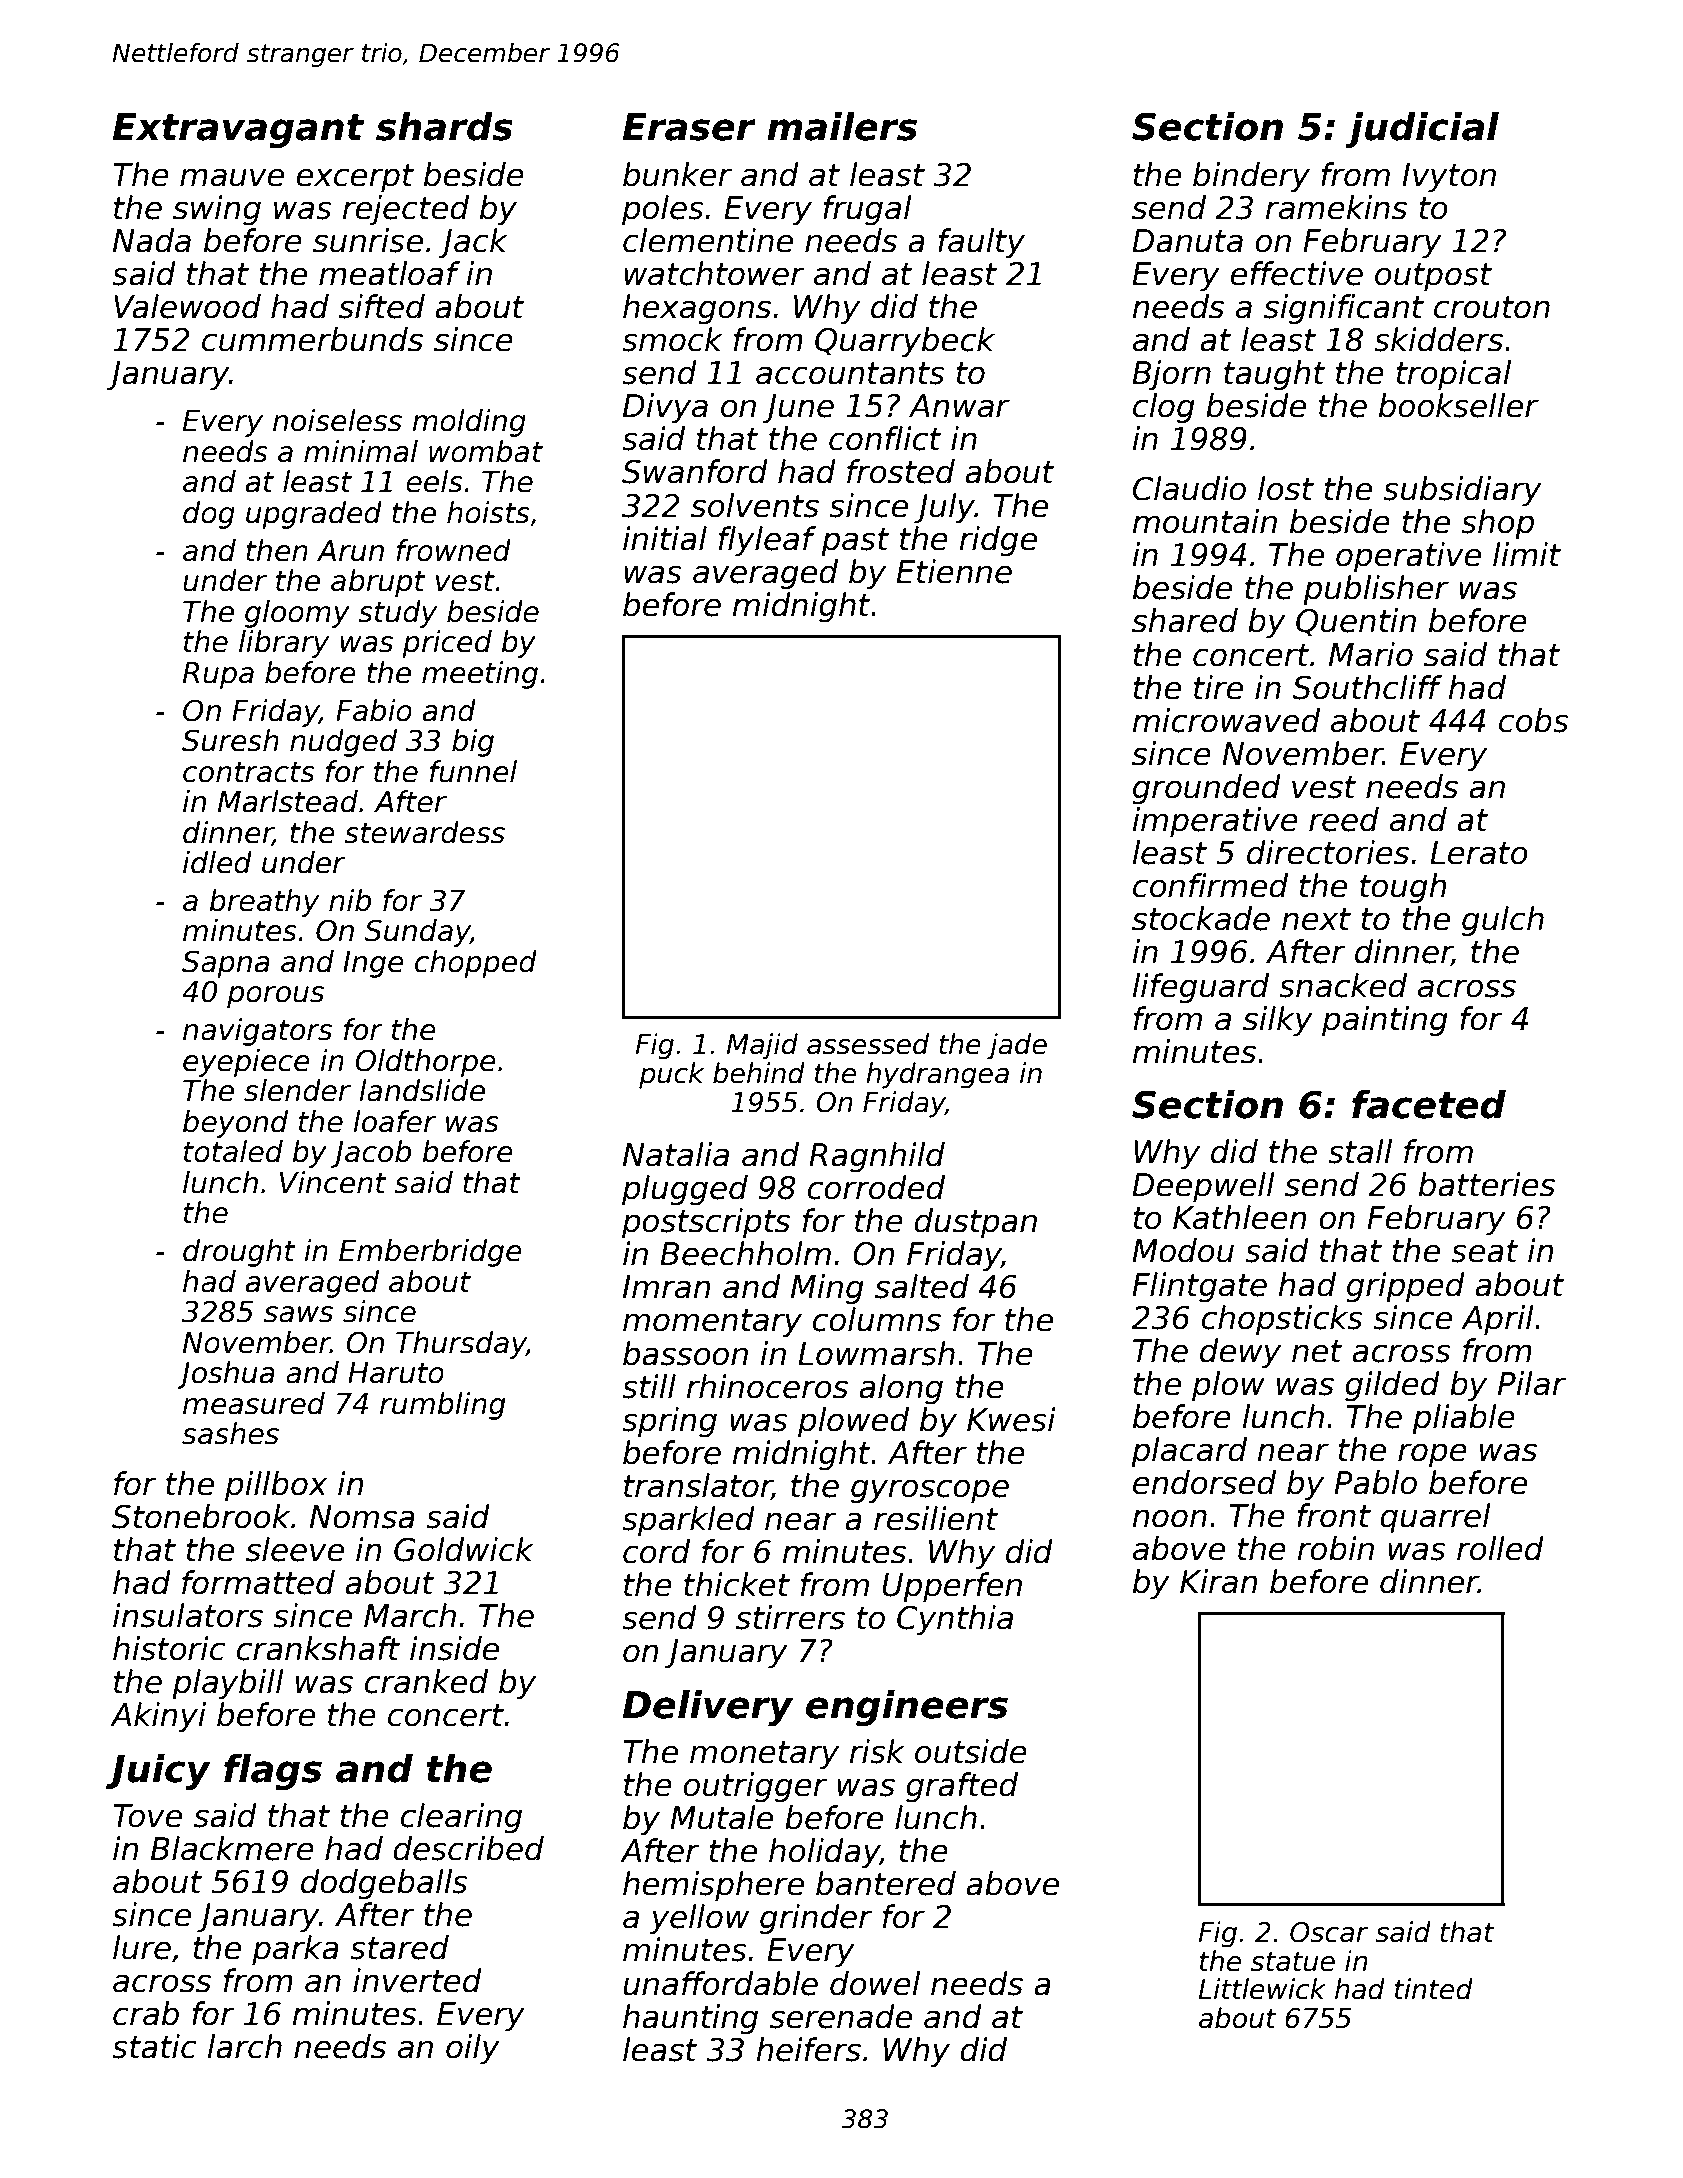 This image has height=2178, width=1683. Describe the element at coordinates (473, 2049) in the image. I see `oily` at that location.
